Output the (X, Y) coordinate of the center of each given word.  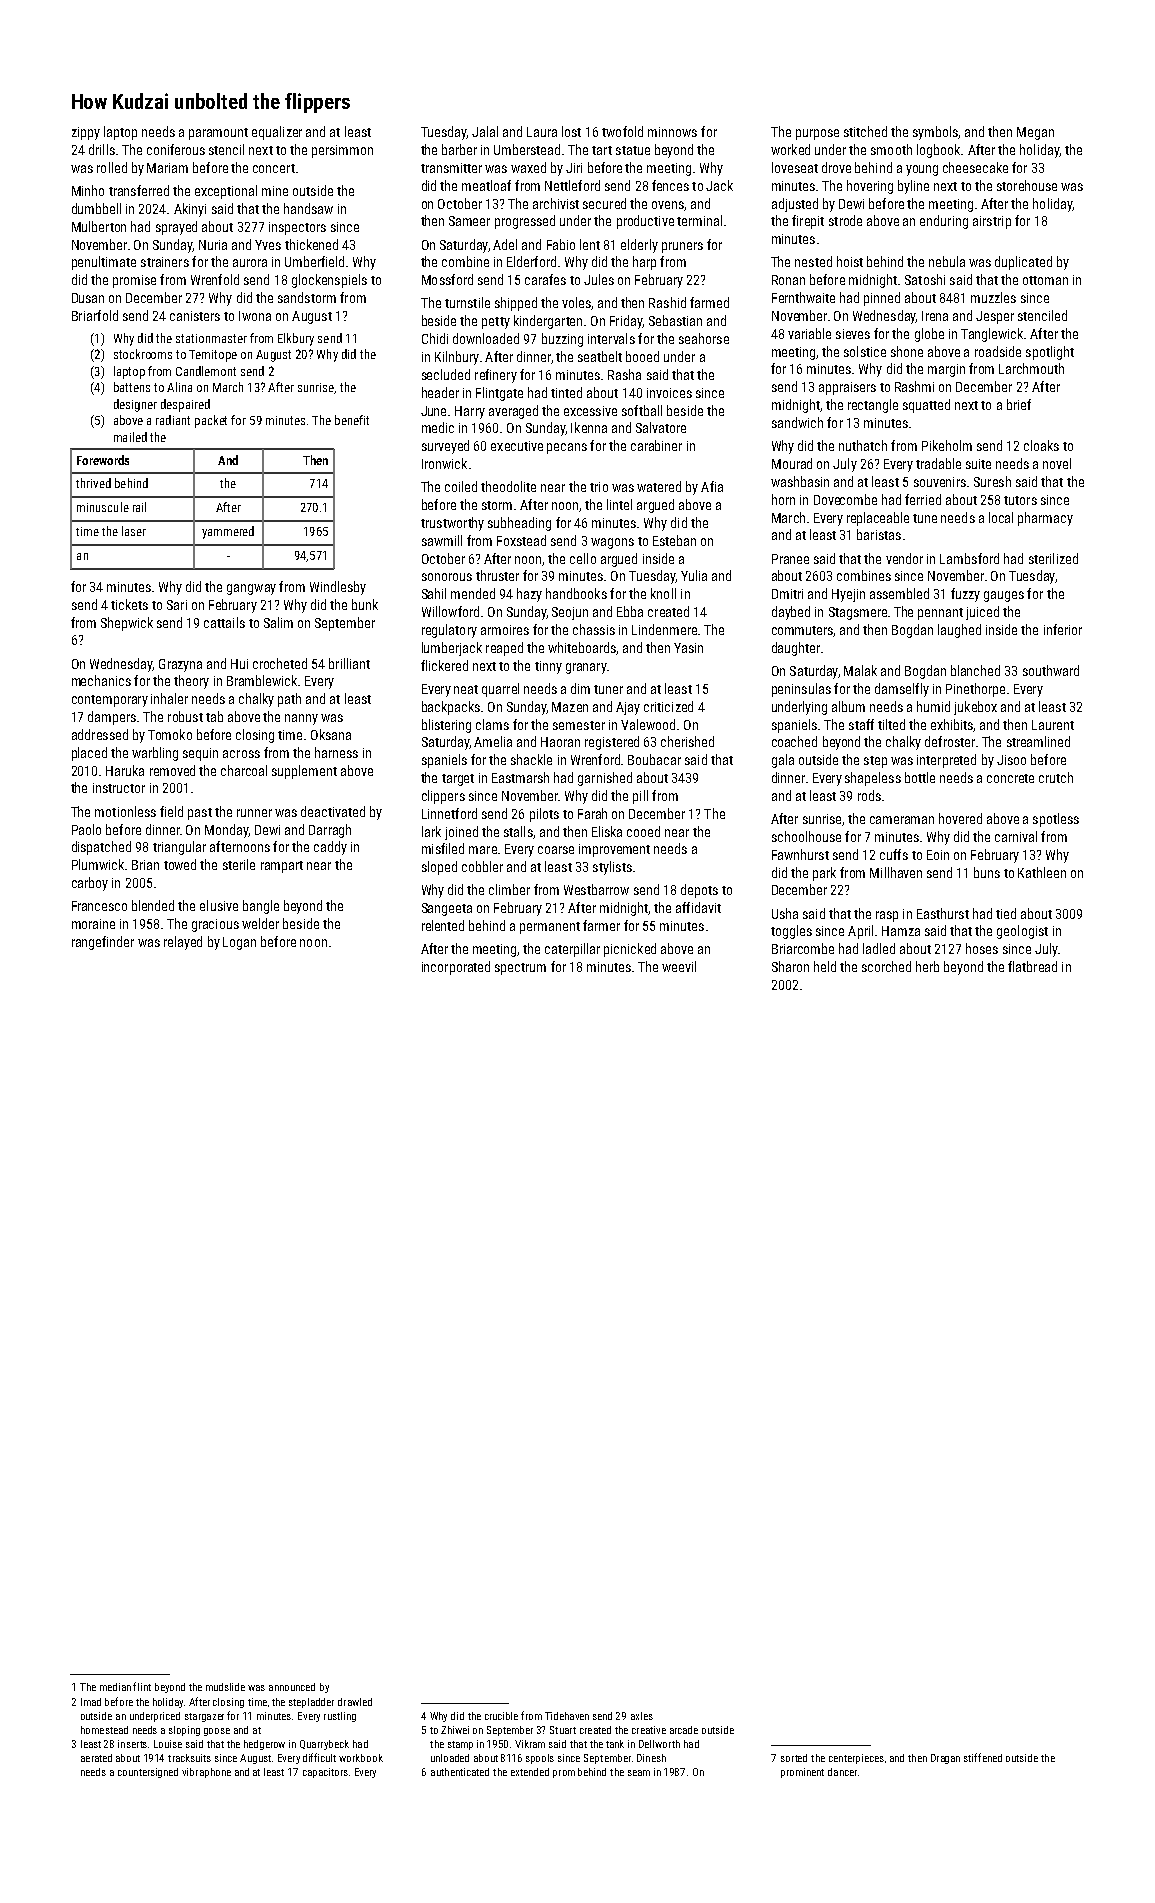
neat (466, 689)
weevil (679, 966)
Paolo (86, 829)
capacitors (325, 1773)
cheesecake (975, 167)
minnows (672, 132)
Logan (239, 943)
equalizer (277, 133)
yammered (228, 532)
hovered (960, 818)
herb (927, 966)
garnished (605, 779)
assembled (899, 593)
